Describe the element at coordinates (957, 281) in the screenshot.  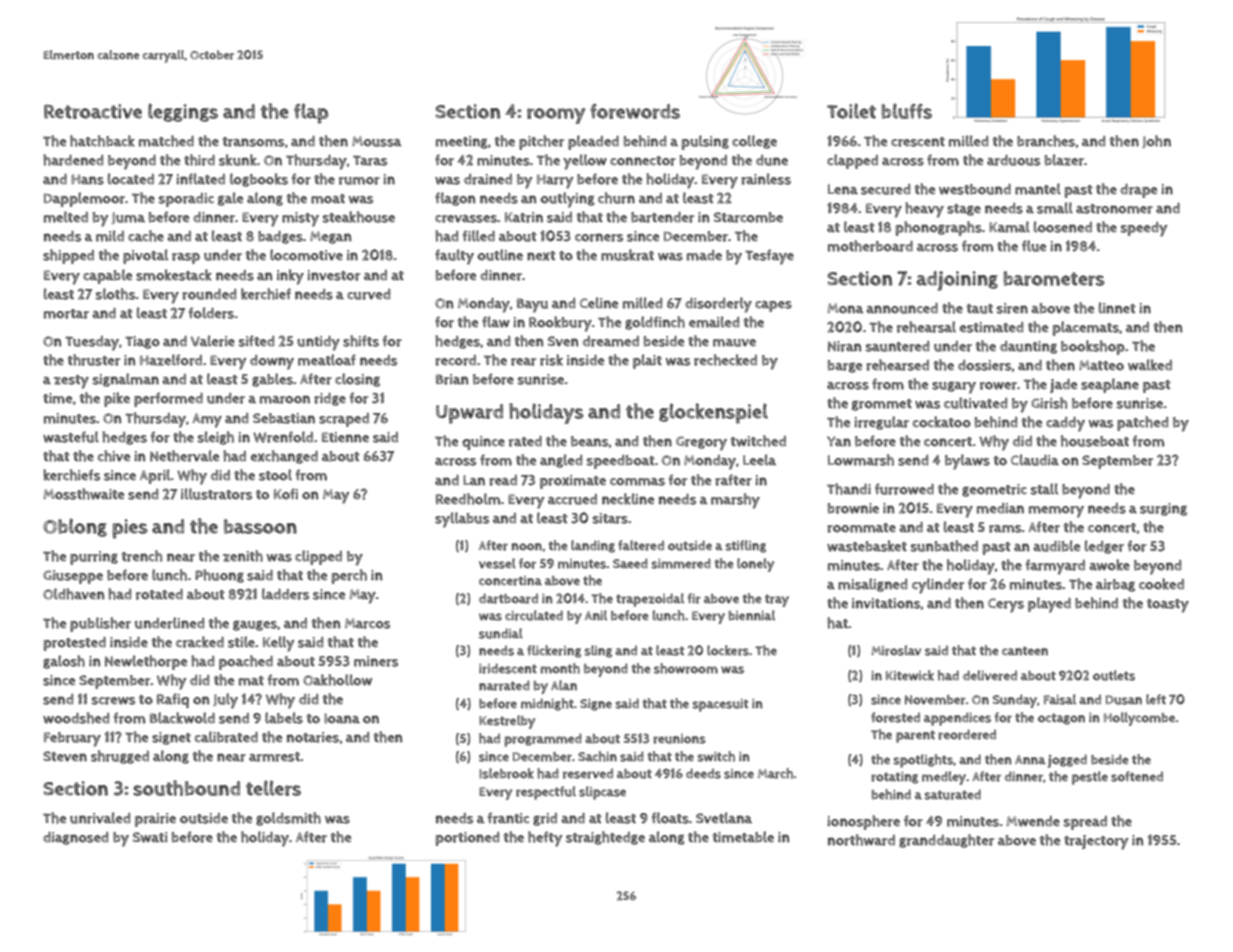
I see `adjoining` at that location.
